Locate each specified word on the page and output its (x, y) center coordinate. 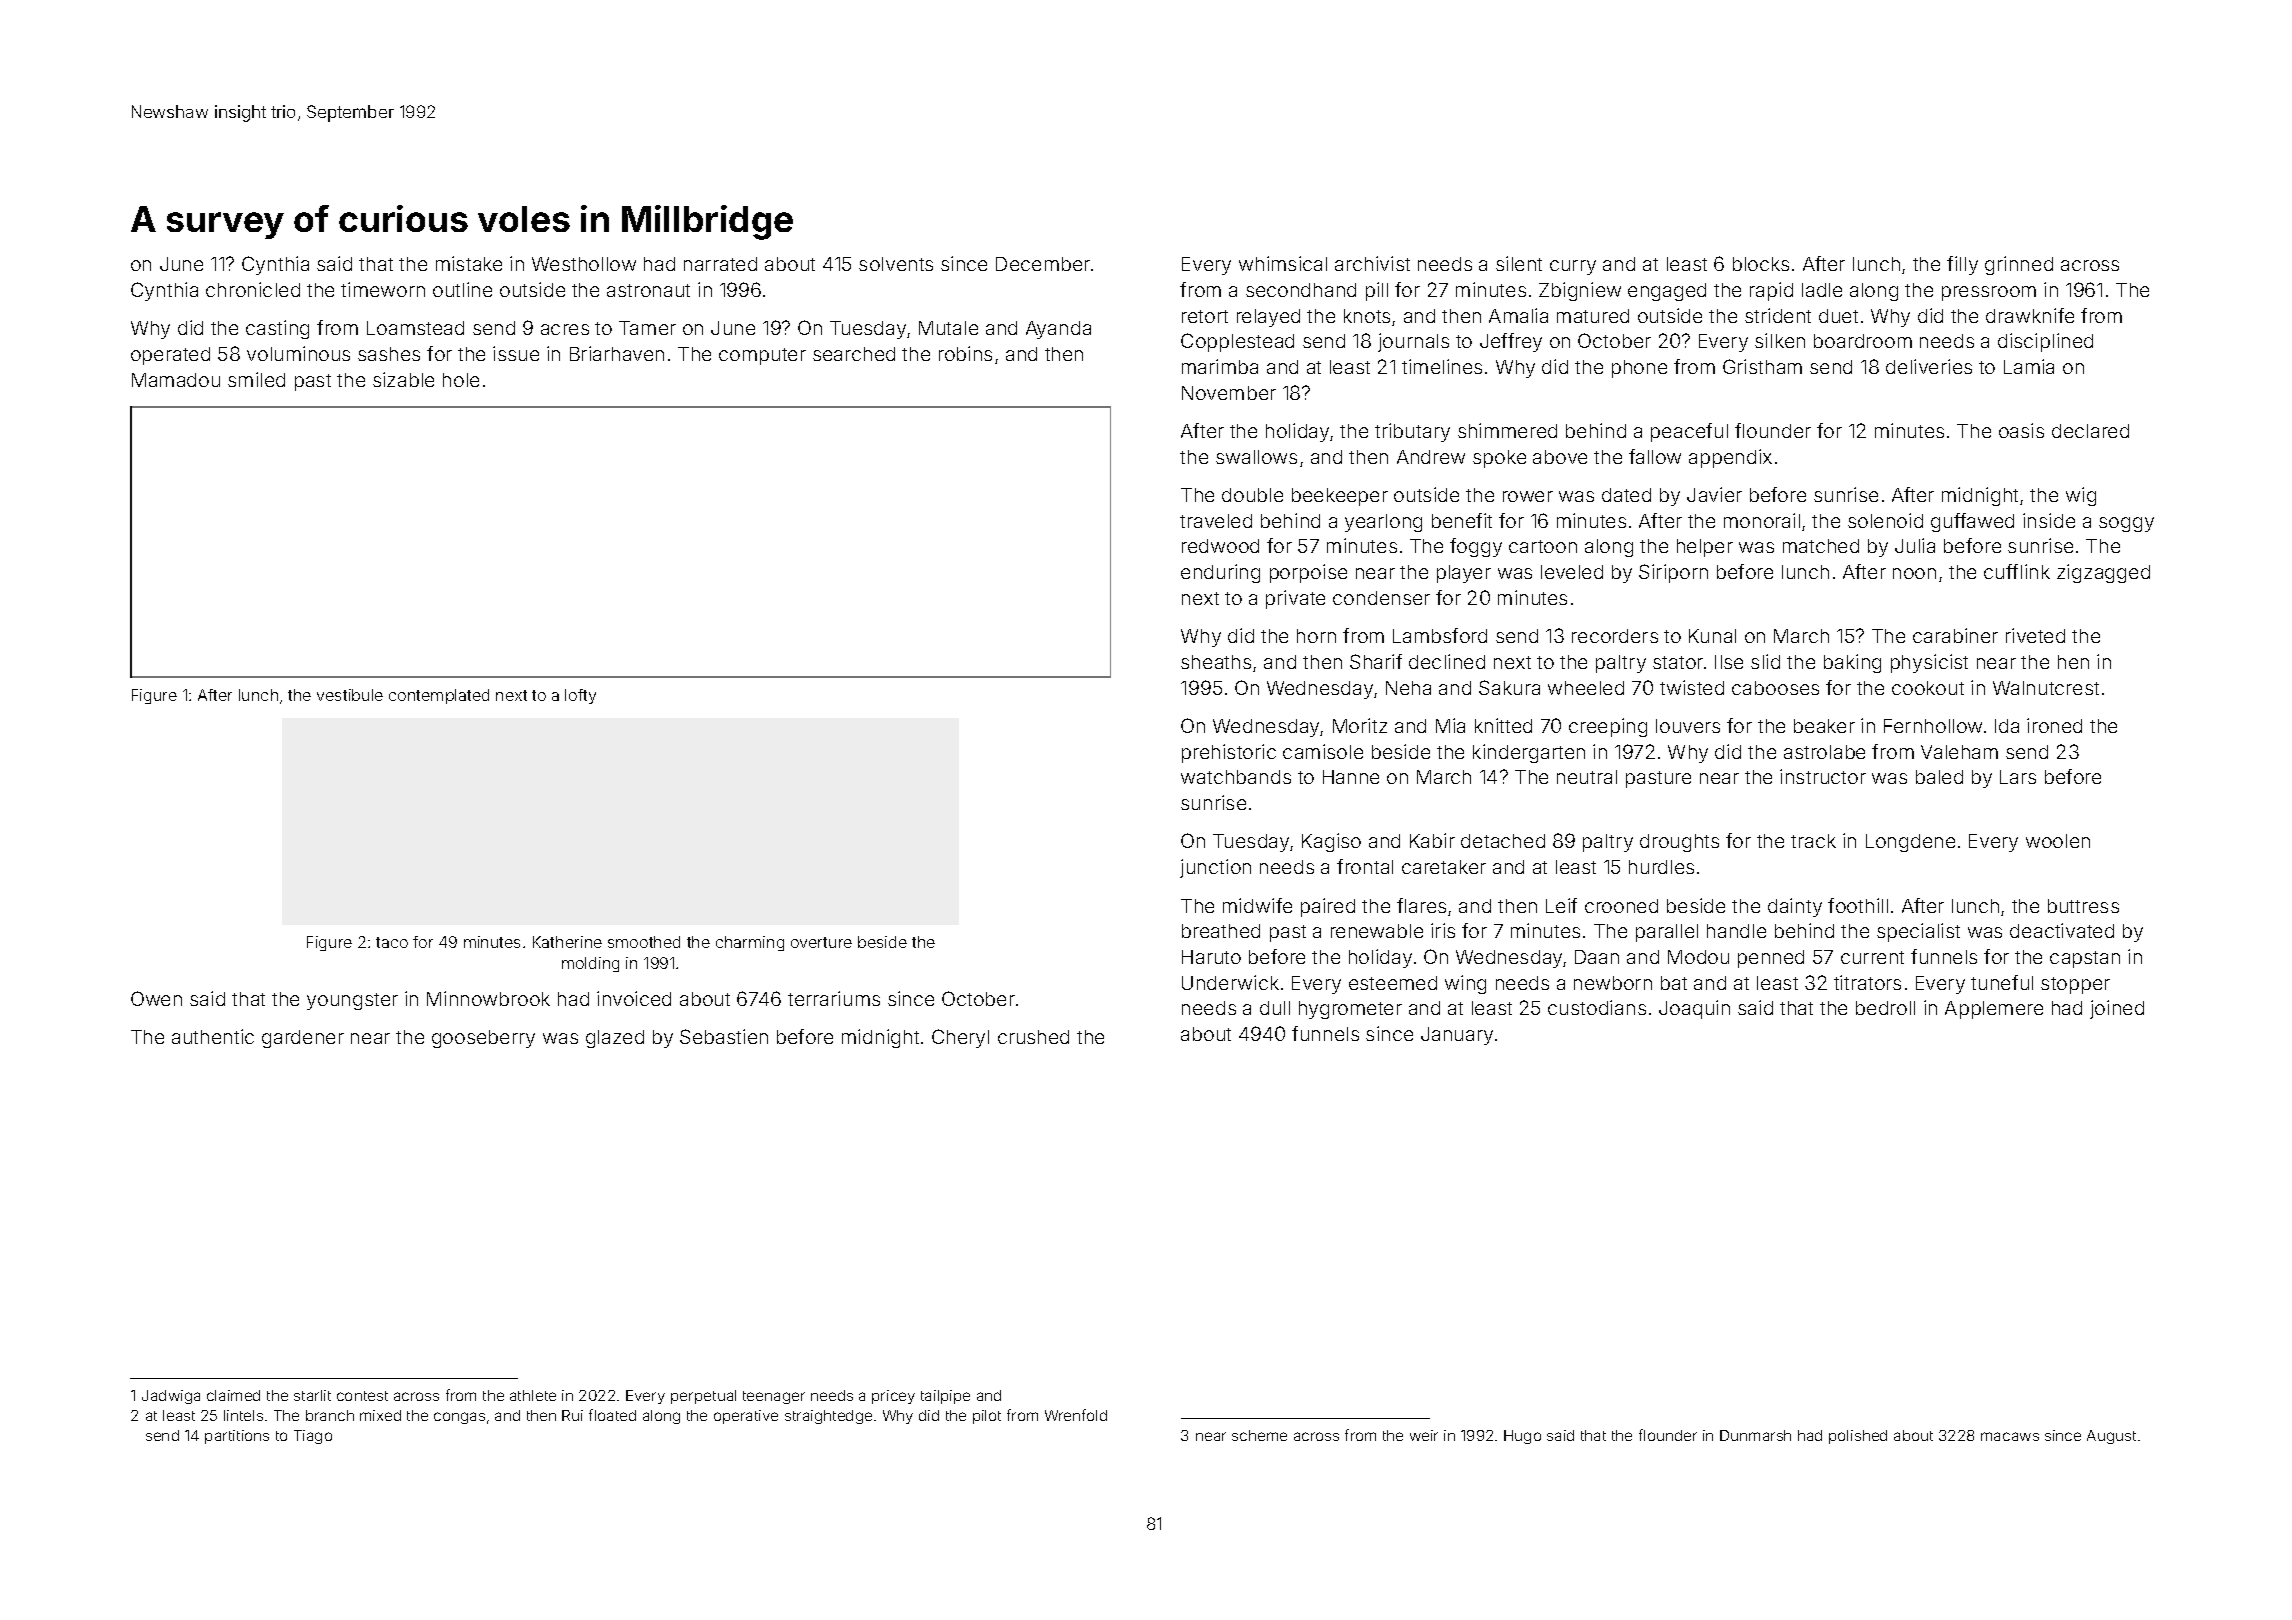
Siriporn (1673, 573)
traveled (1216, 521)
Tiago (313, 1437)
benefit (1462, 520)
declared (2090, 431)
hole (461, 380)
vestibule (350, 695)
